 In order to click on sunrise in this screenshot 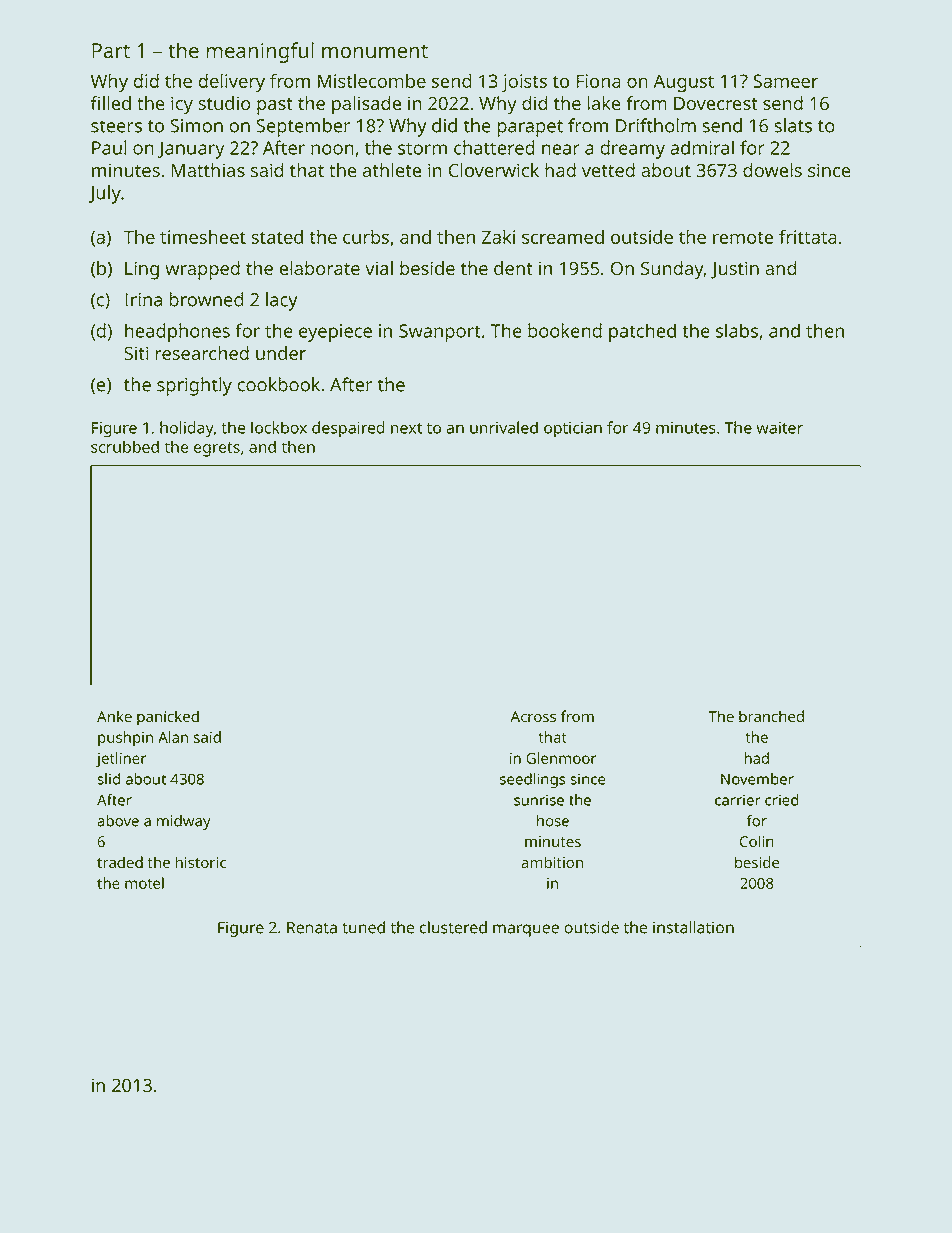, I will do `click(539, 800)`.
